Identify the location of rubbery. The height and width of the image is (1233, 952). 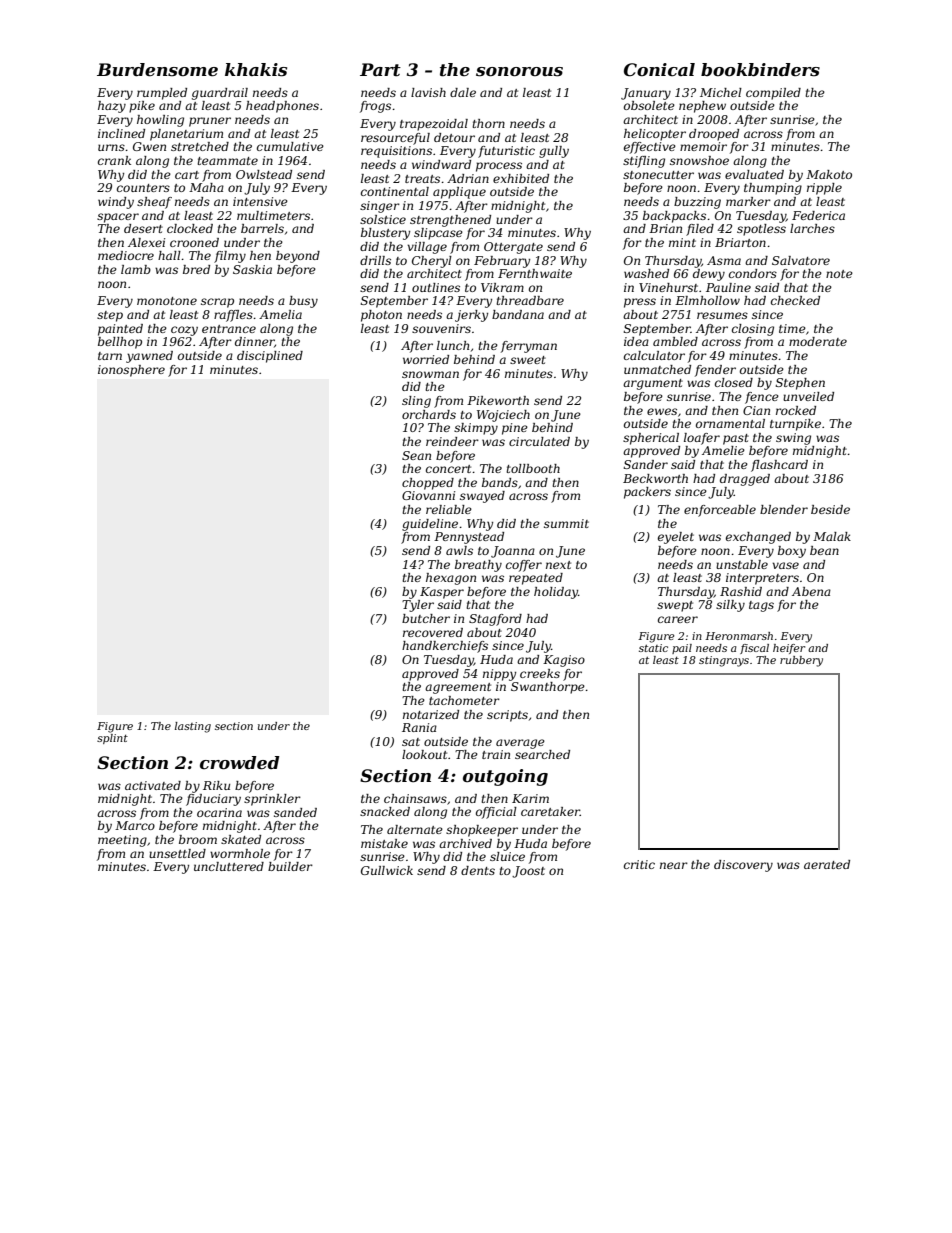
(801, 661).
